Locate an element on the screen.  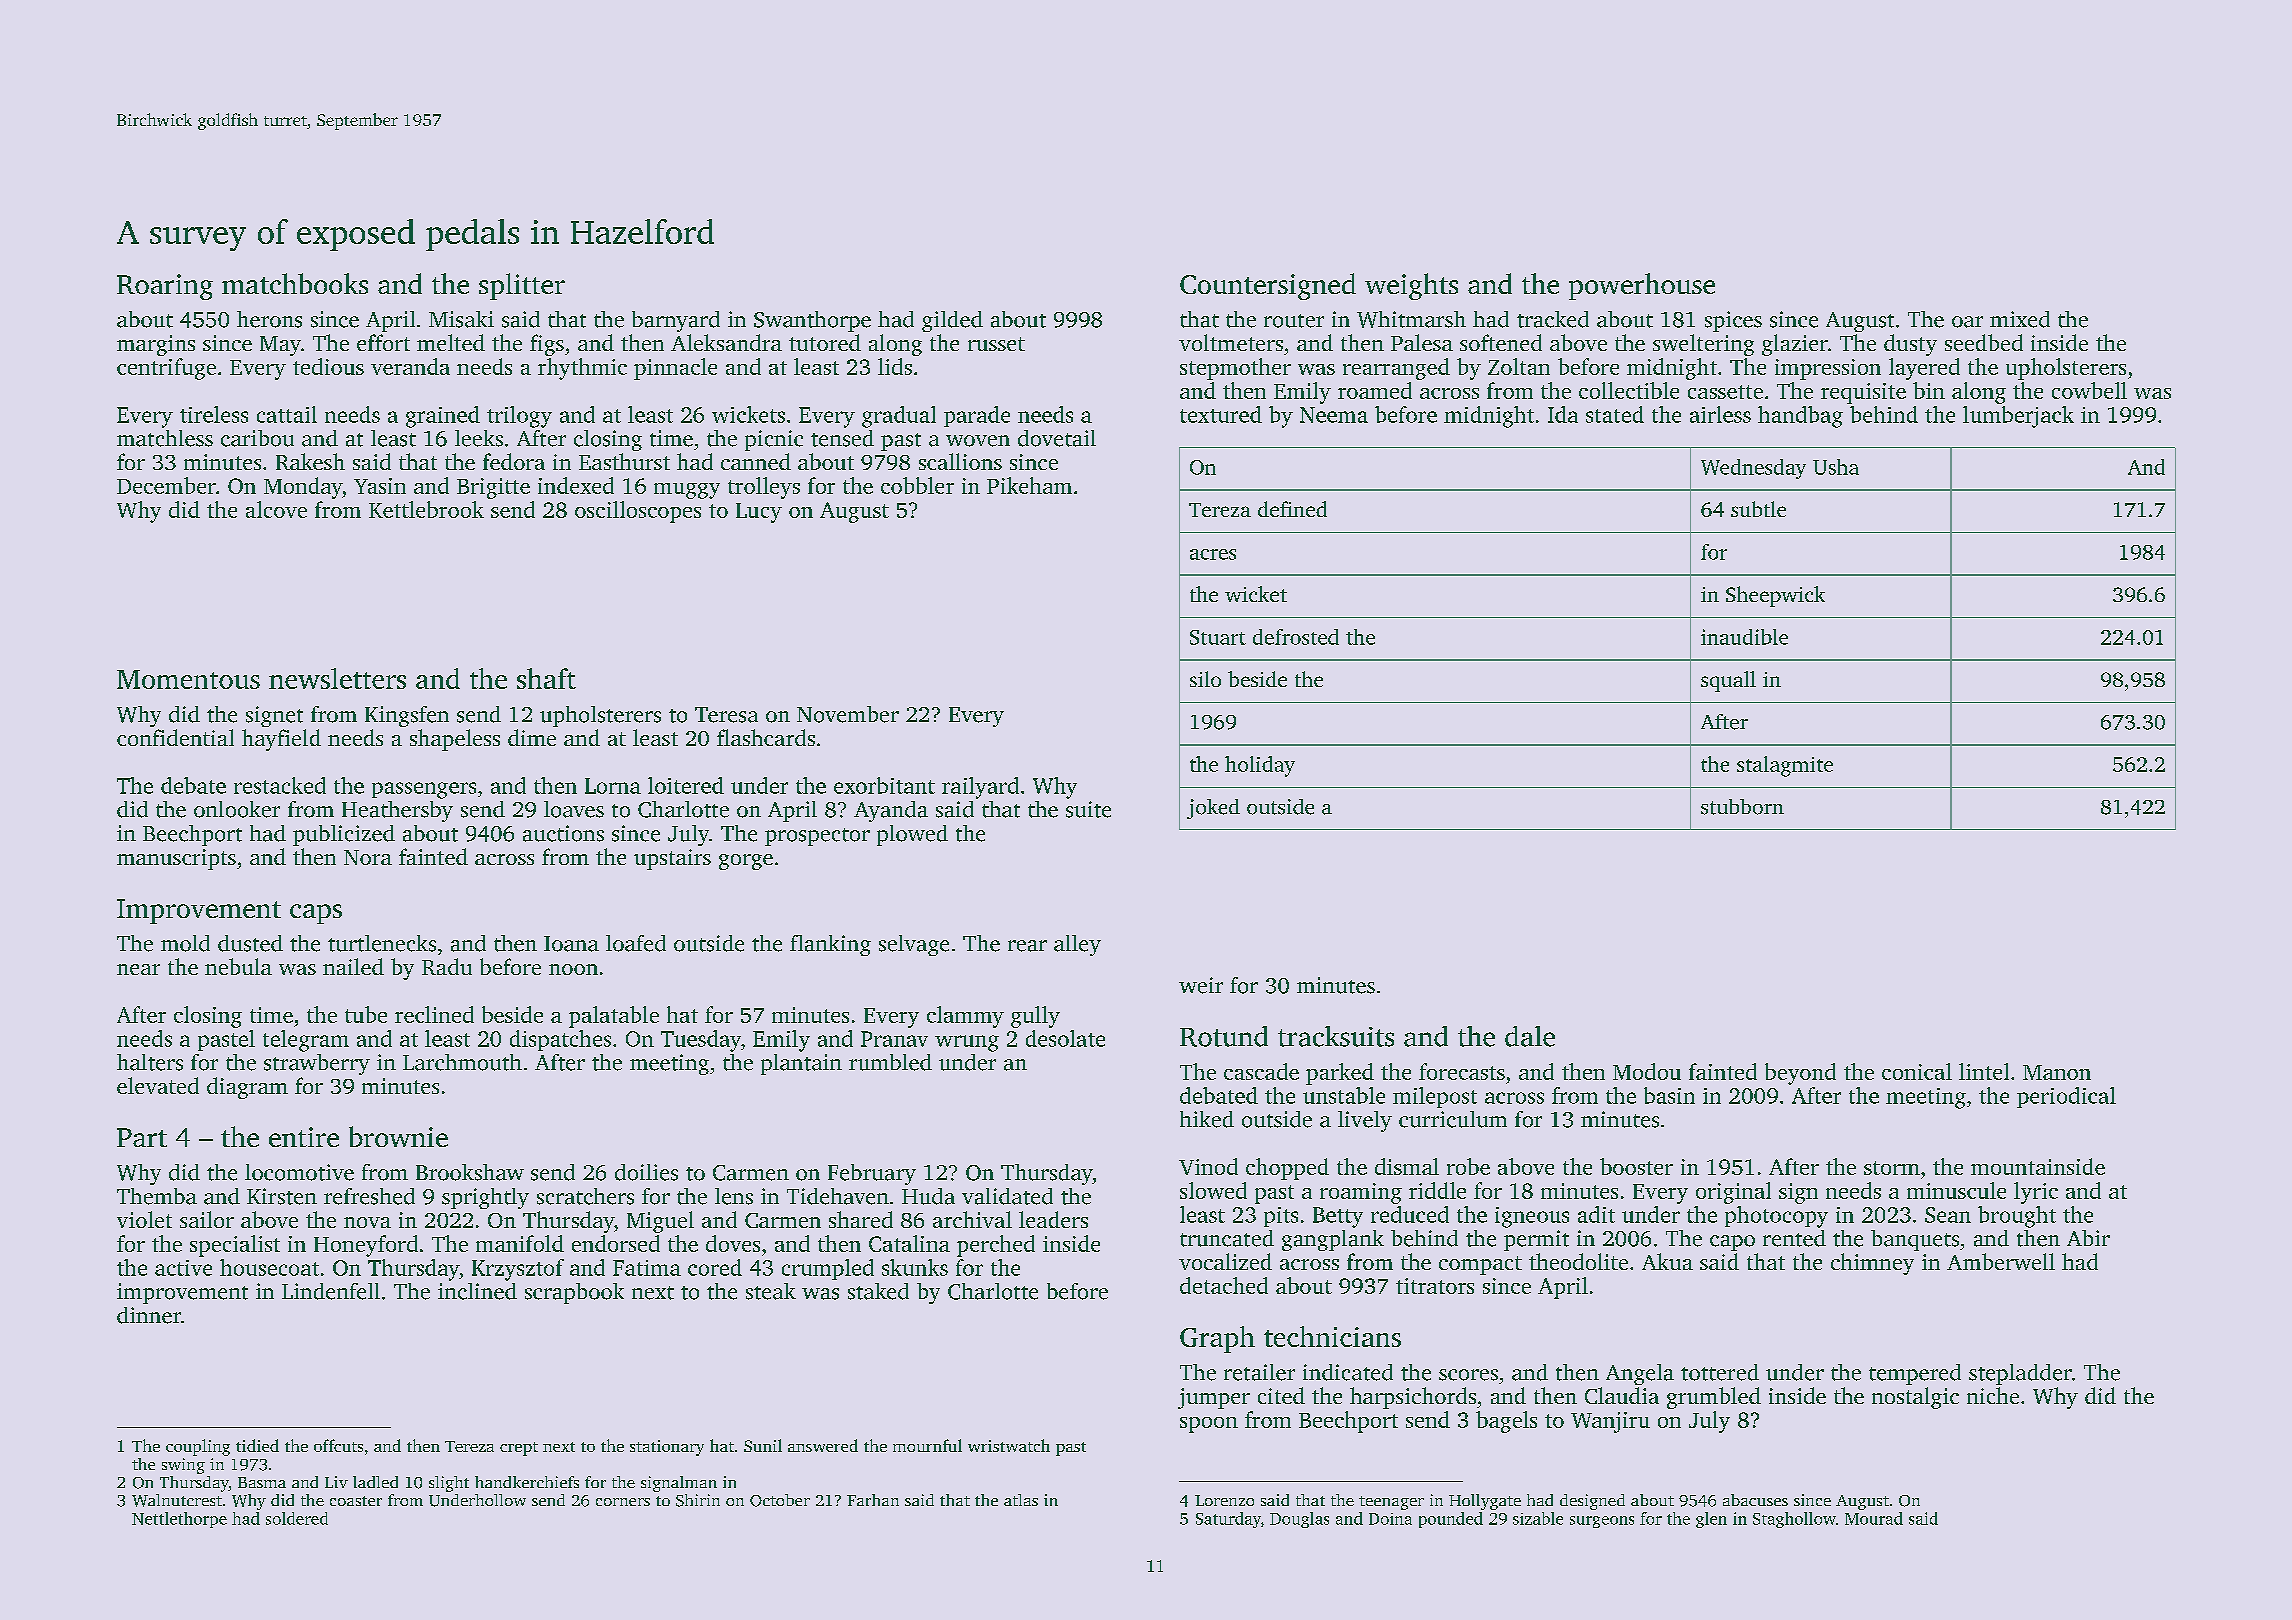
diagram is located at coordinates (247, 1088).
